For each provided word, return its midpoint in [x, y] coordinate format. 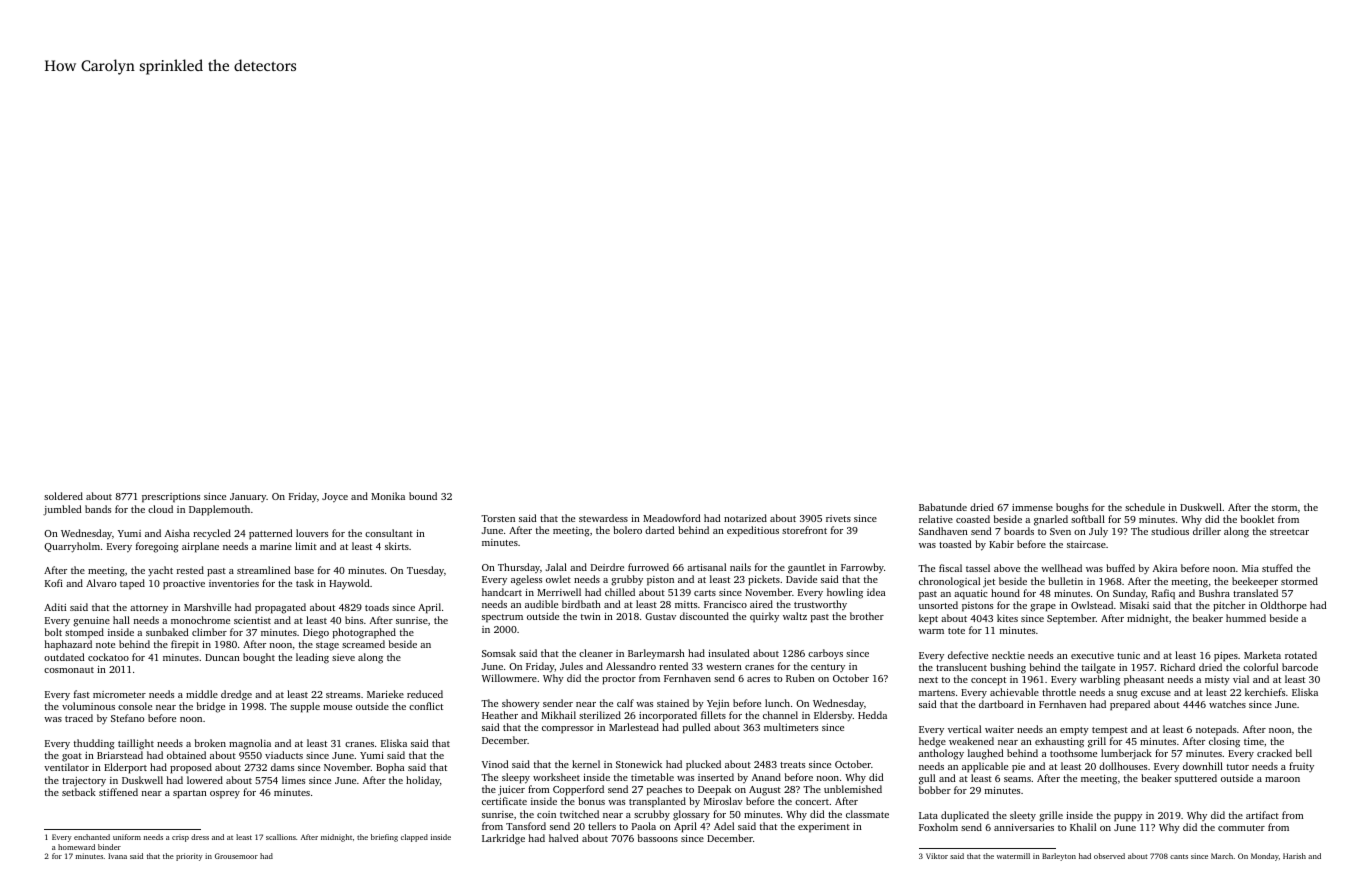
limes [293, 780]
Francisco [725, 604]
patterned [271, 534]
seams [1017, 779]
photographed [364, 633]
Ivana [117, 856]
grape [1043, 608]
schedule [1145, 507]
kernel [586, 764]
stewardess [603, 518]
